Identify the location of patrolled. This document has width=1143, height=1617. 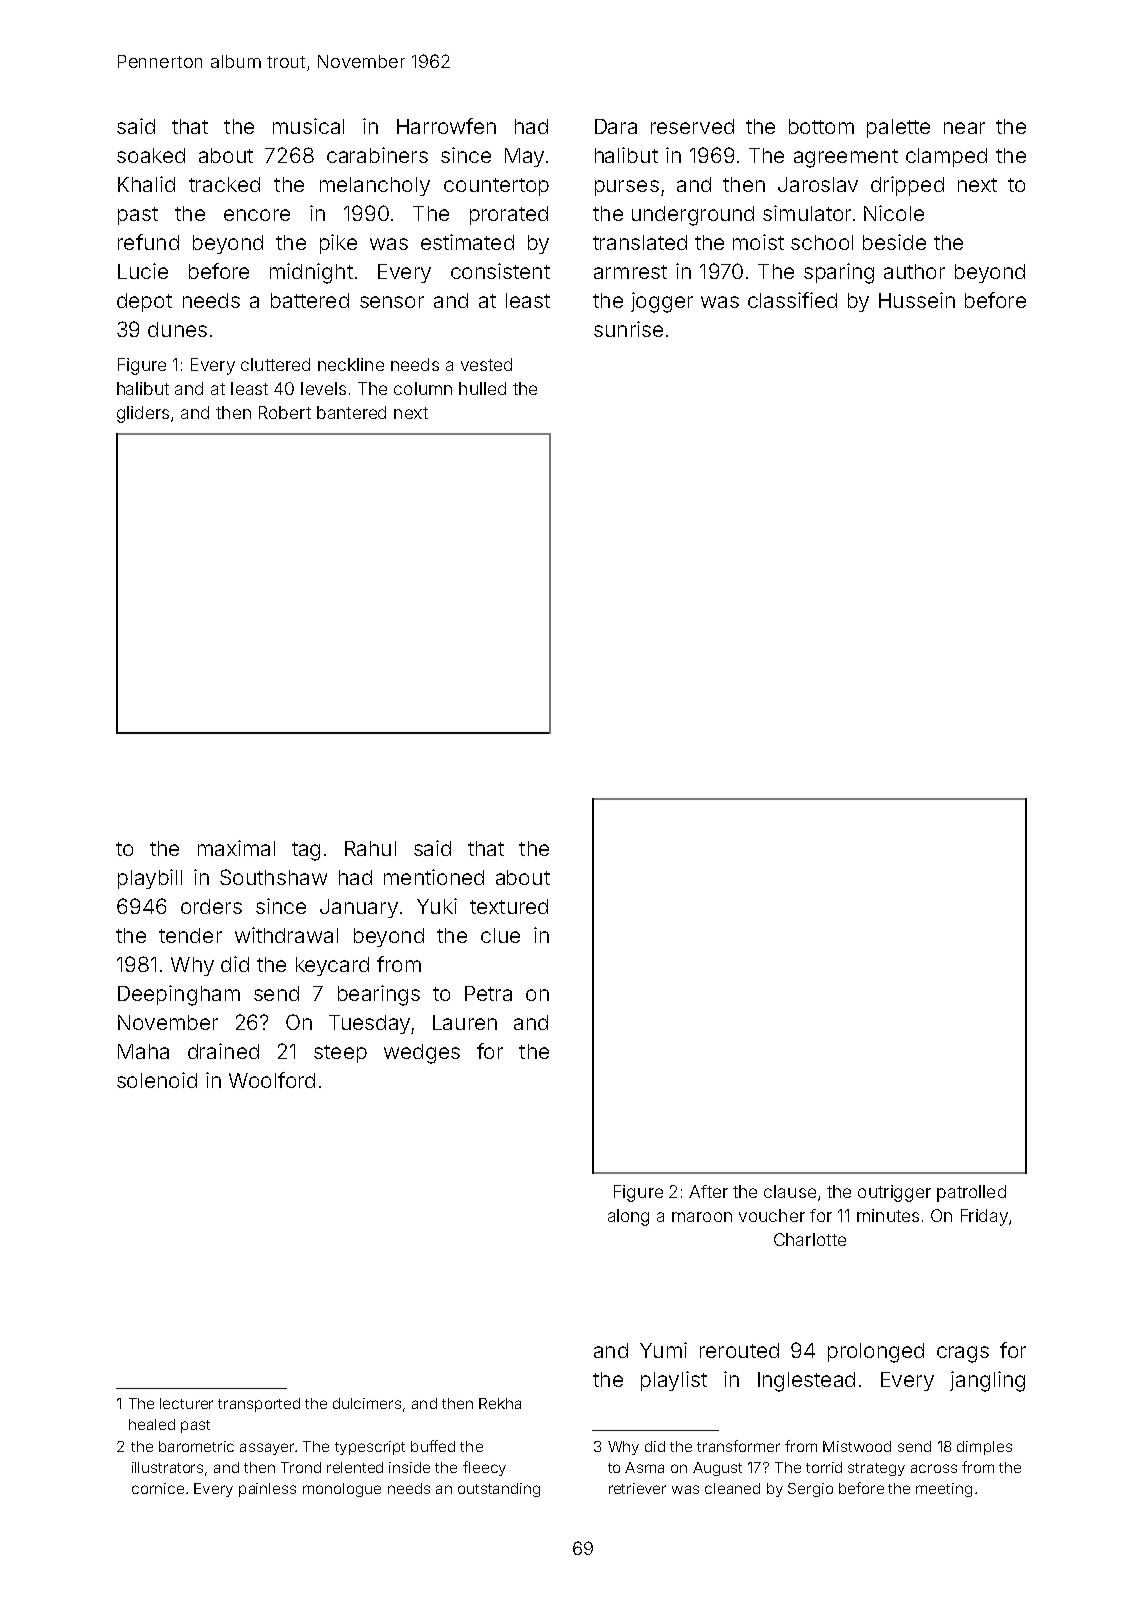
(971, 1193).
